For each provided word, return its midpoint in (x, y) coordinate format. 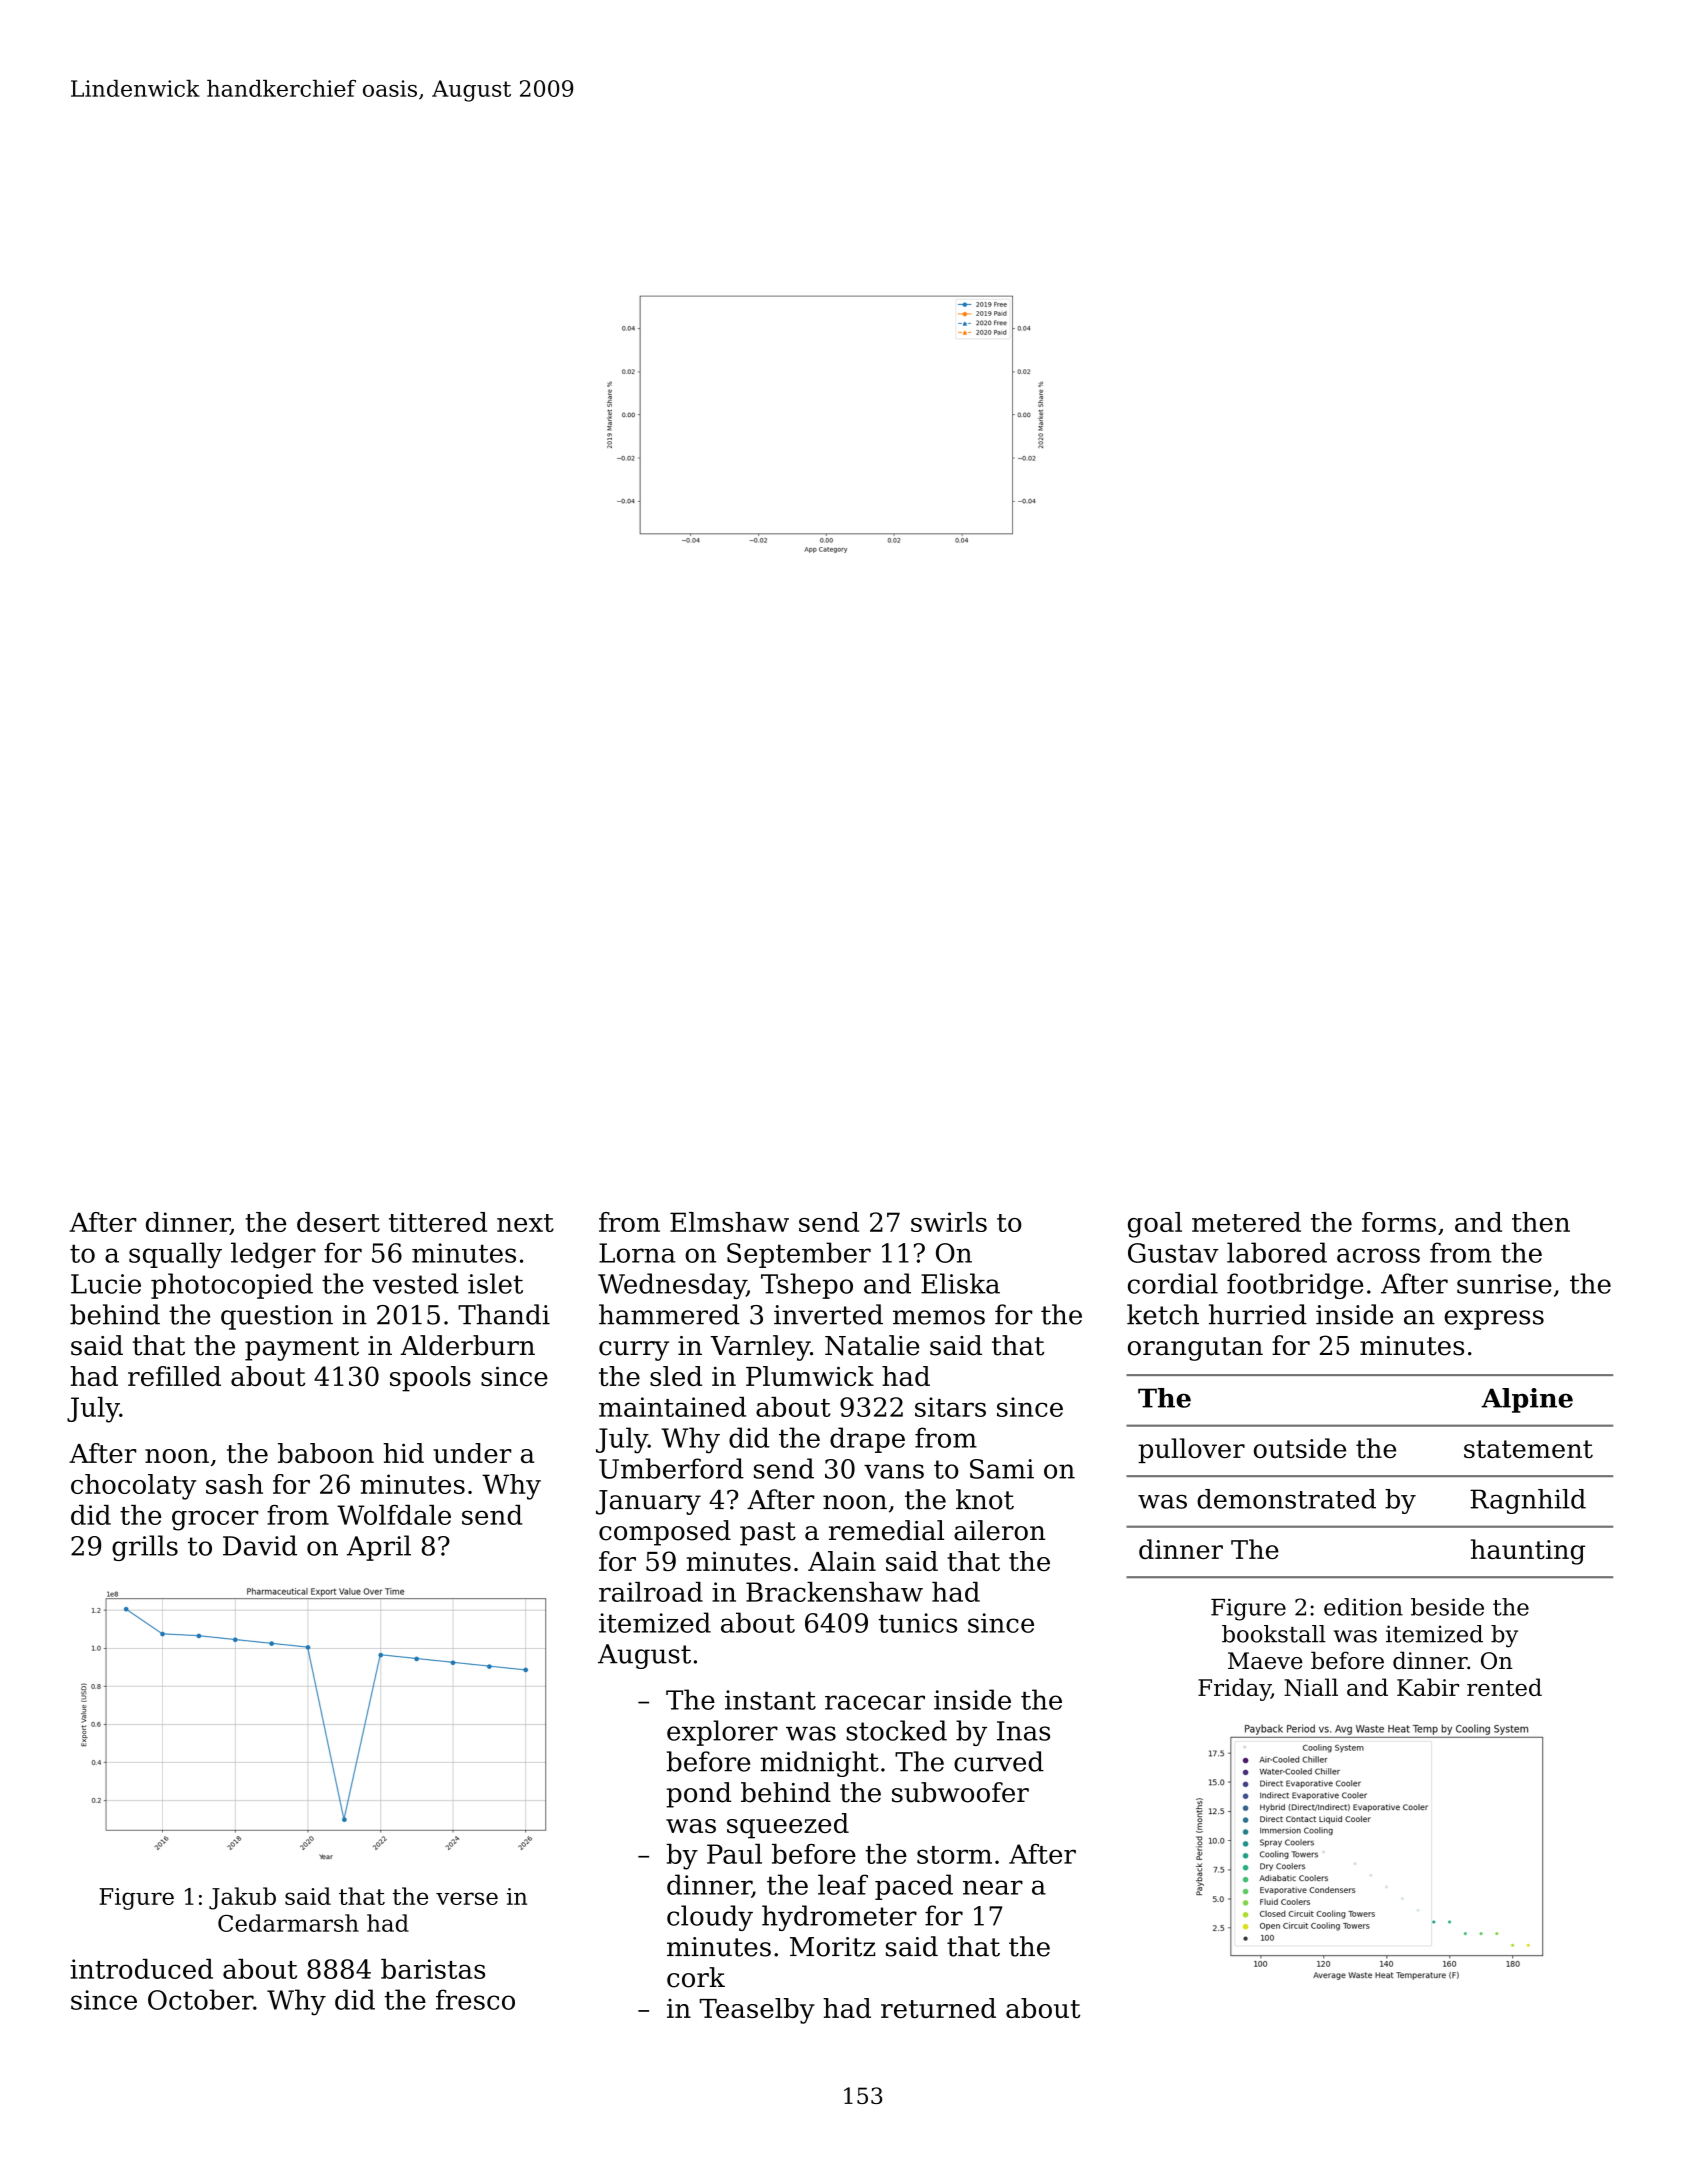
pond (699, 1795)
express (1494, 1320)
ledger (273, 1255)
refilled (174, 1376)
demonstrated (1286, 1499)
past (768, 1534)
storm (954, 1855)
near (993, 1887)
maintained (672, 1407)
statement (1528, 1449)
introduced (141, 1969)
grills (145, 1548)
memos (939, 1317)
